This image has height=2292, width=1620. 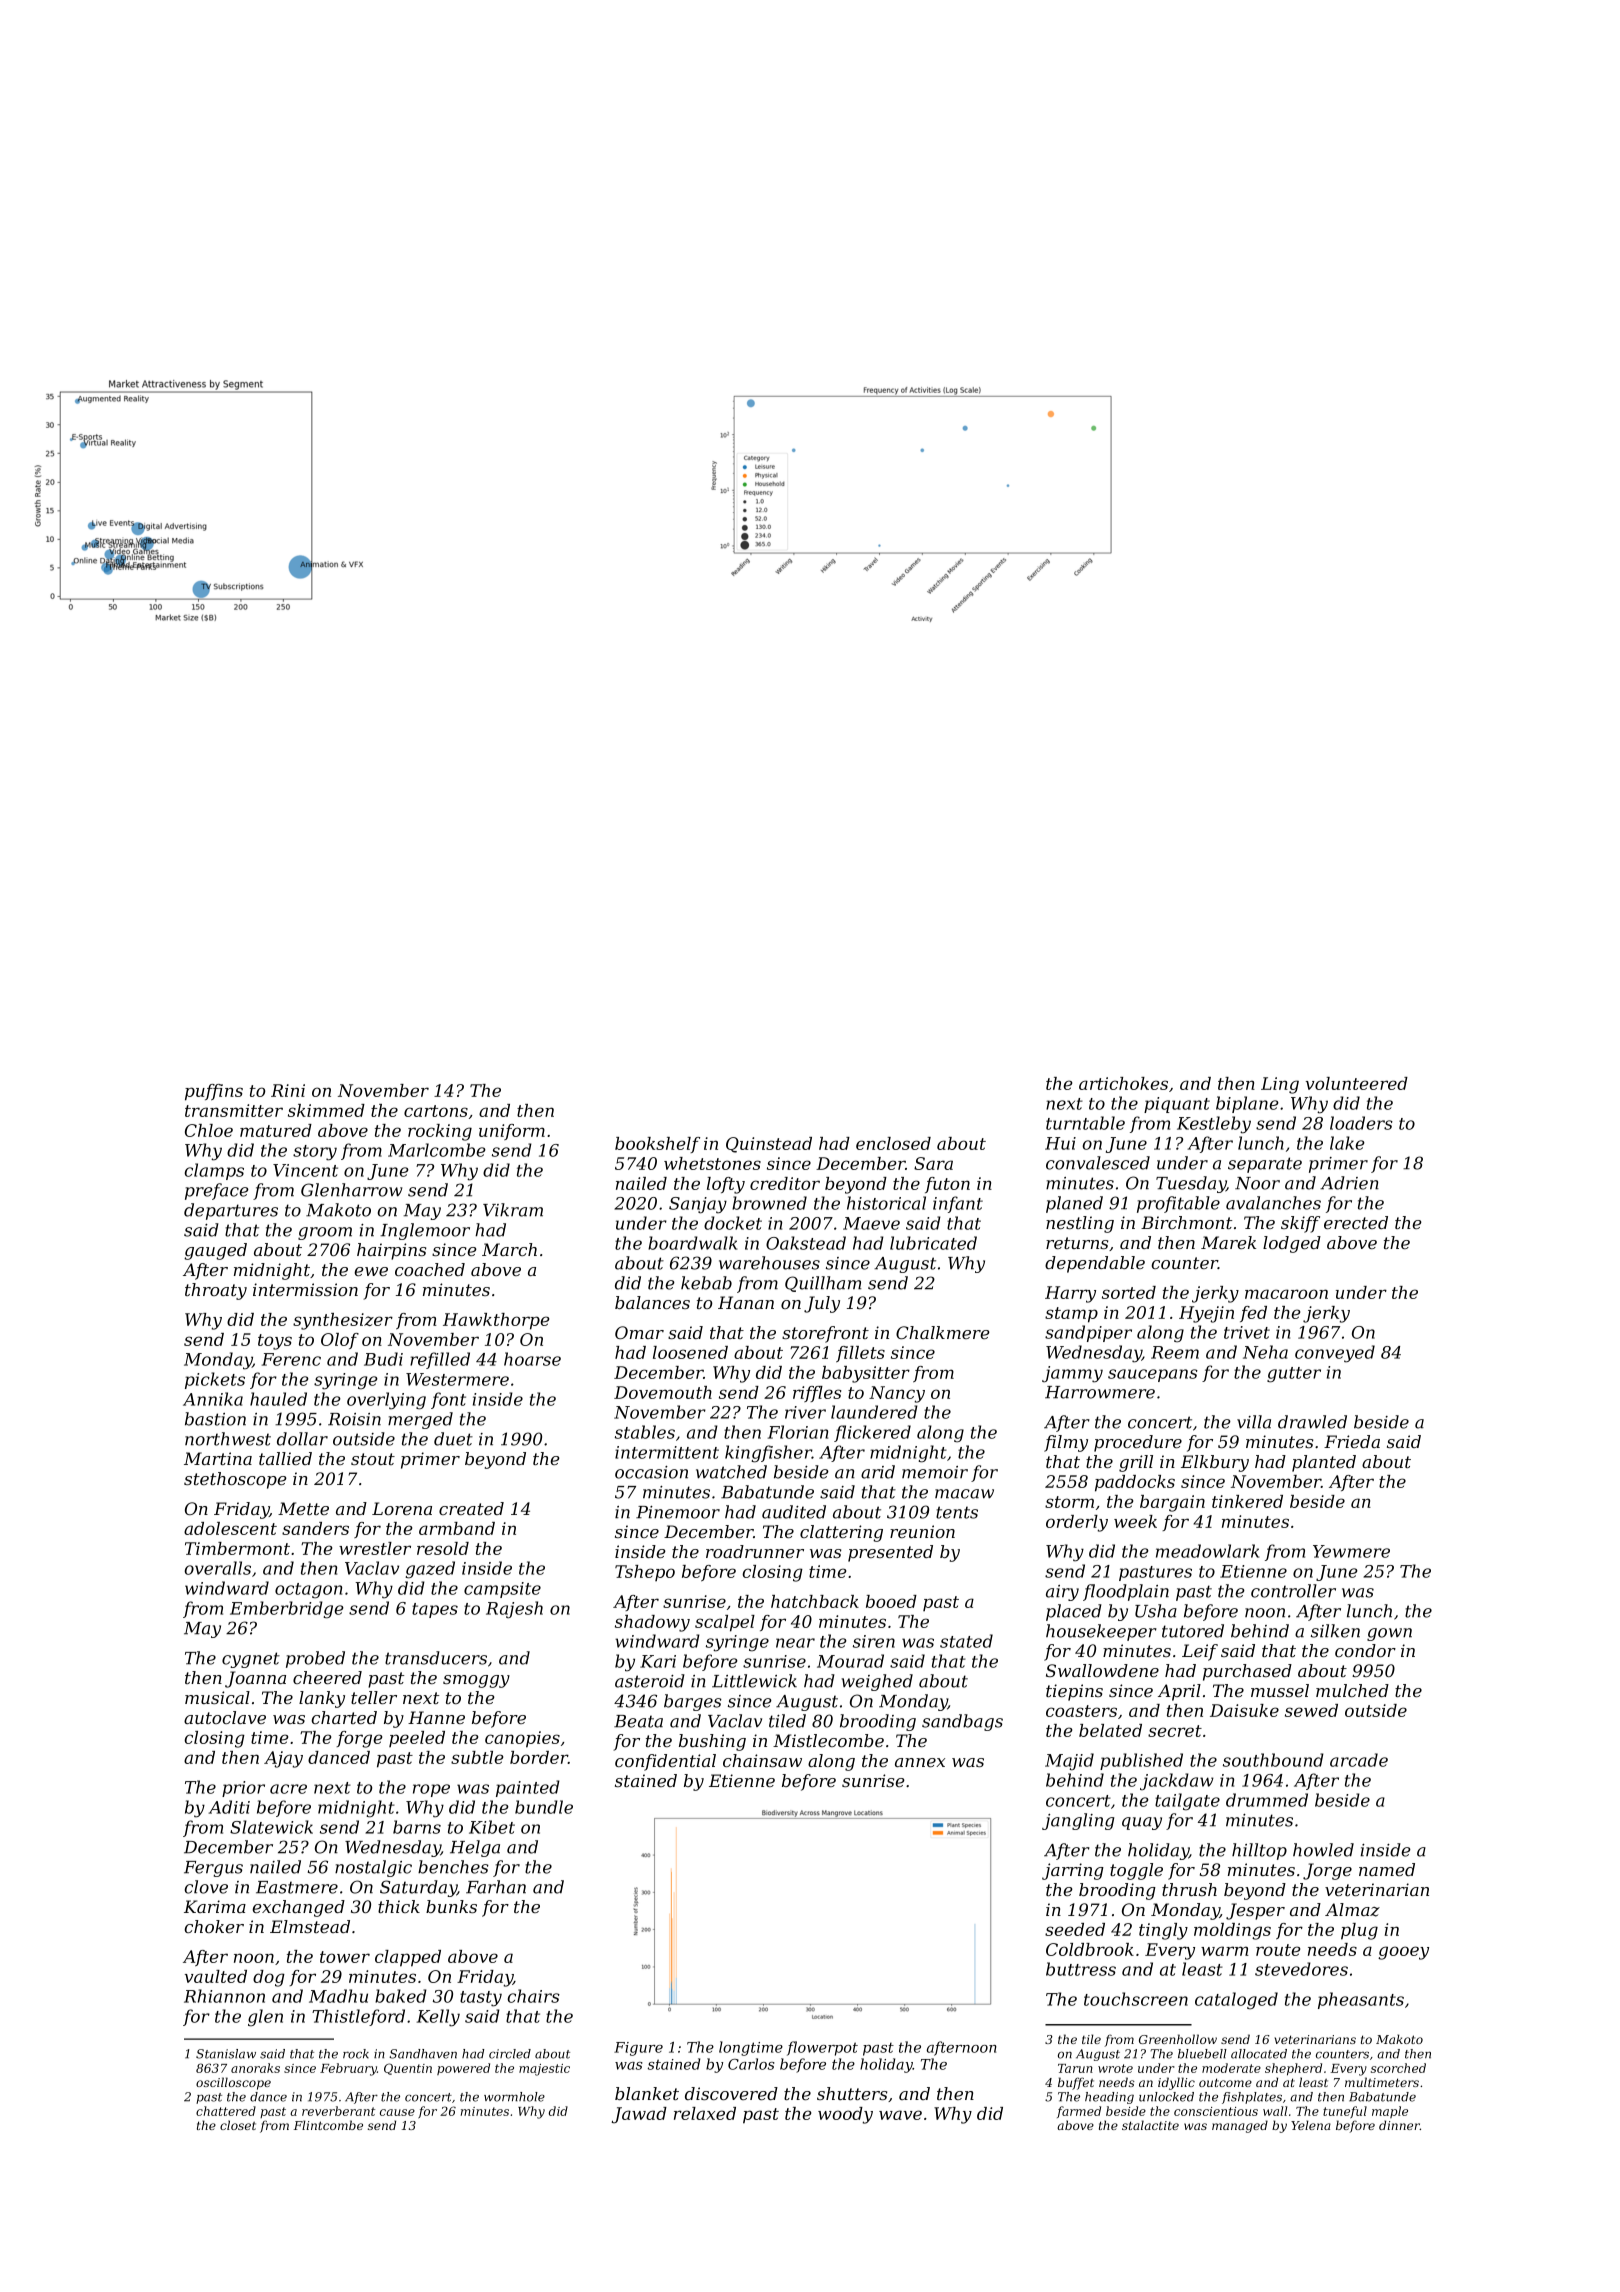 I want to click on stated, so click(x=966, y=1641).
